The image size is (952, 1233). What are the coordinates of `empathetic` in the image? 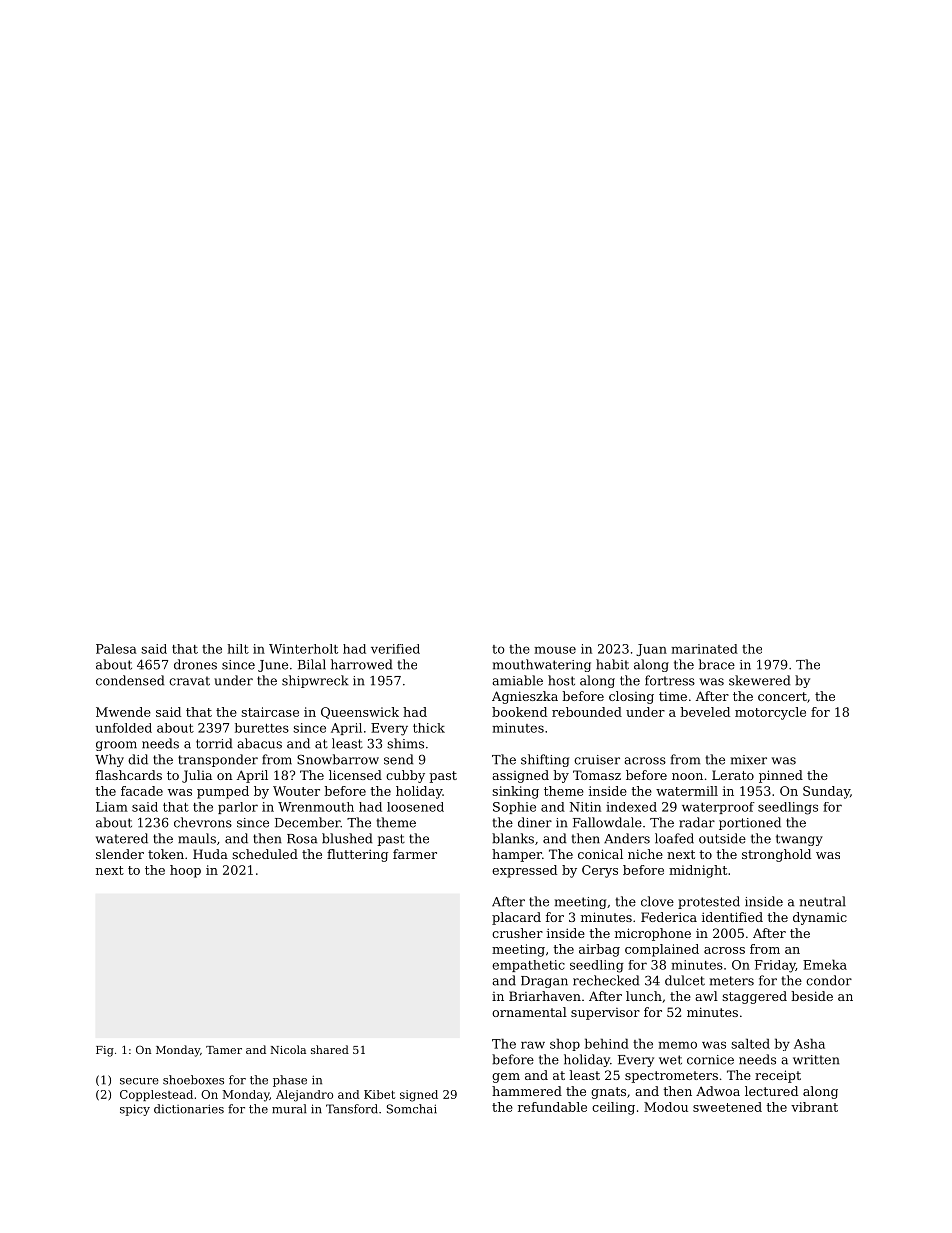 It's located at (528, 966).
